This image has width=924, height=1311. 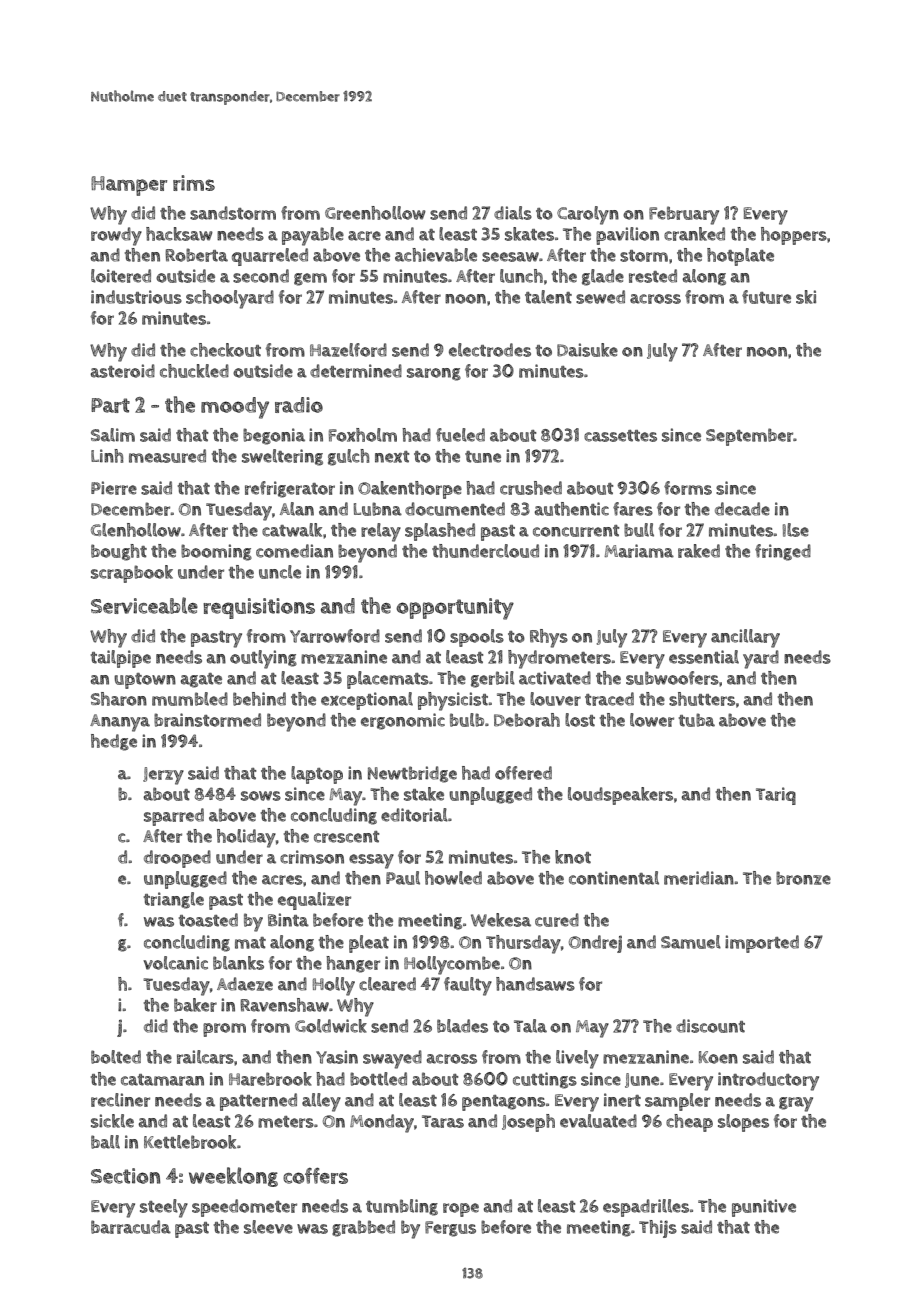 What do you see at coordinates (776, 796) in the image?
I see `Tariq` at bounding box center [776, 796].
